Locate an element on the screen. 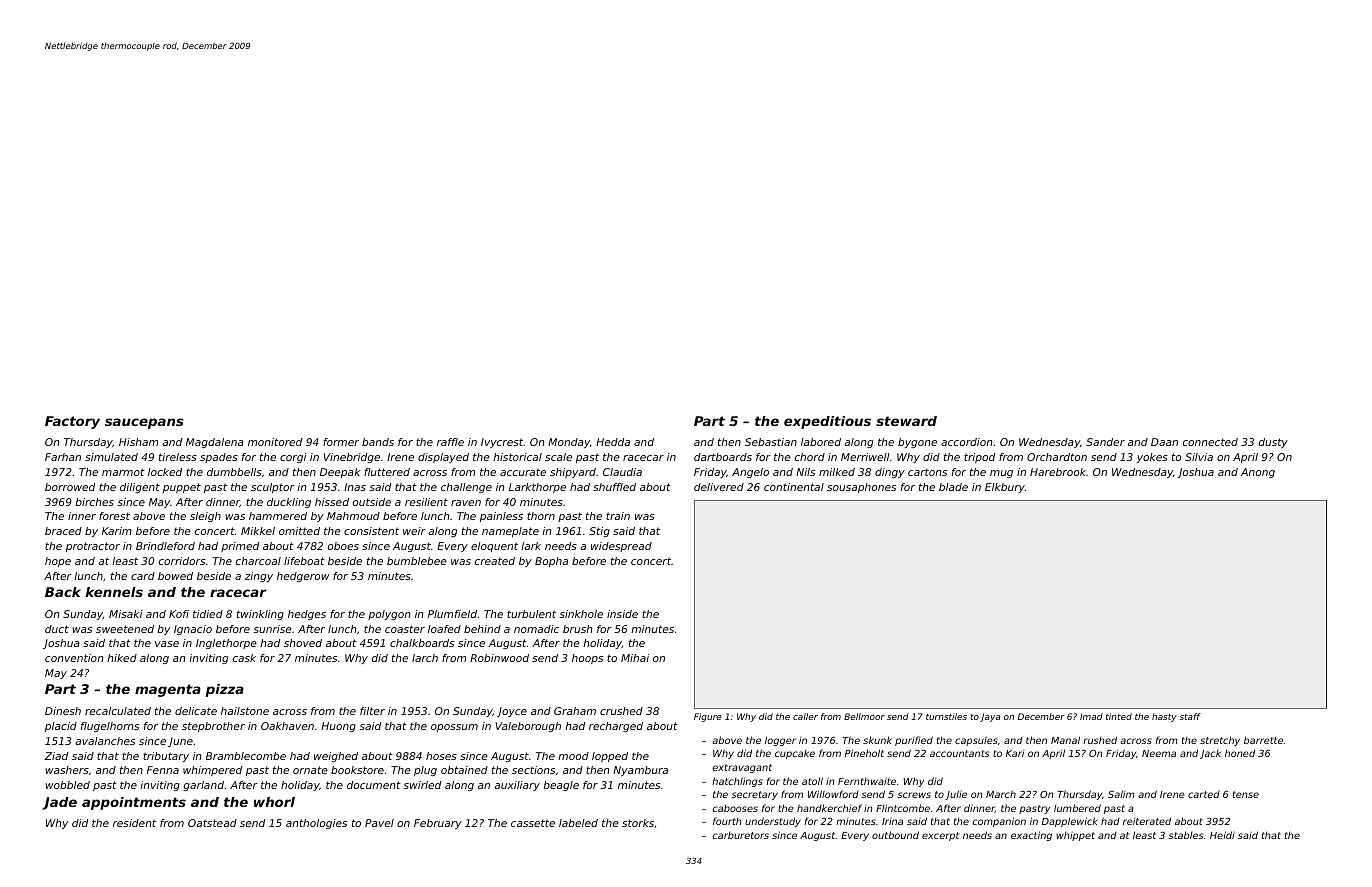 This screenshot has width=1372, height=887. steward is located at coordinates (906, 421).
